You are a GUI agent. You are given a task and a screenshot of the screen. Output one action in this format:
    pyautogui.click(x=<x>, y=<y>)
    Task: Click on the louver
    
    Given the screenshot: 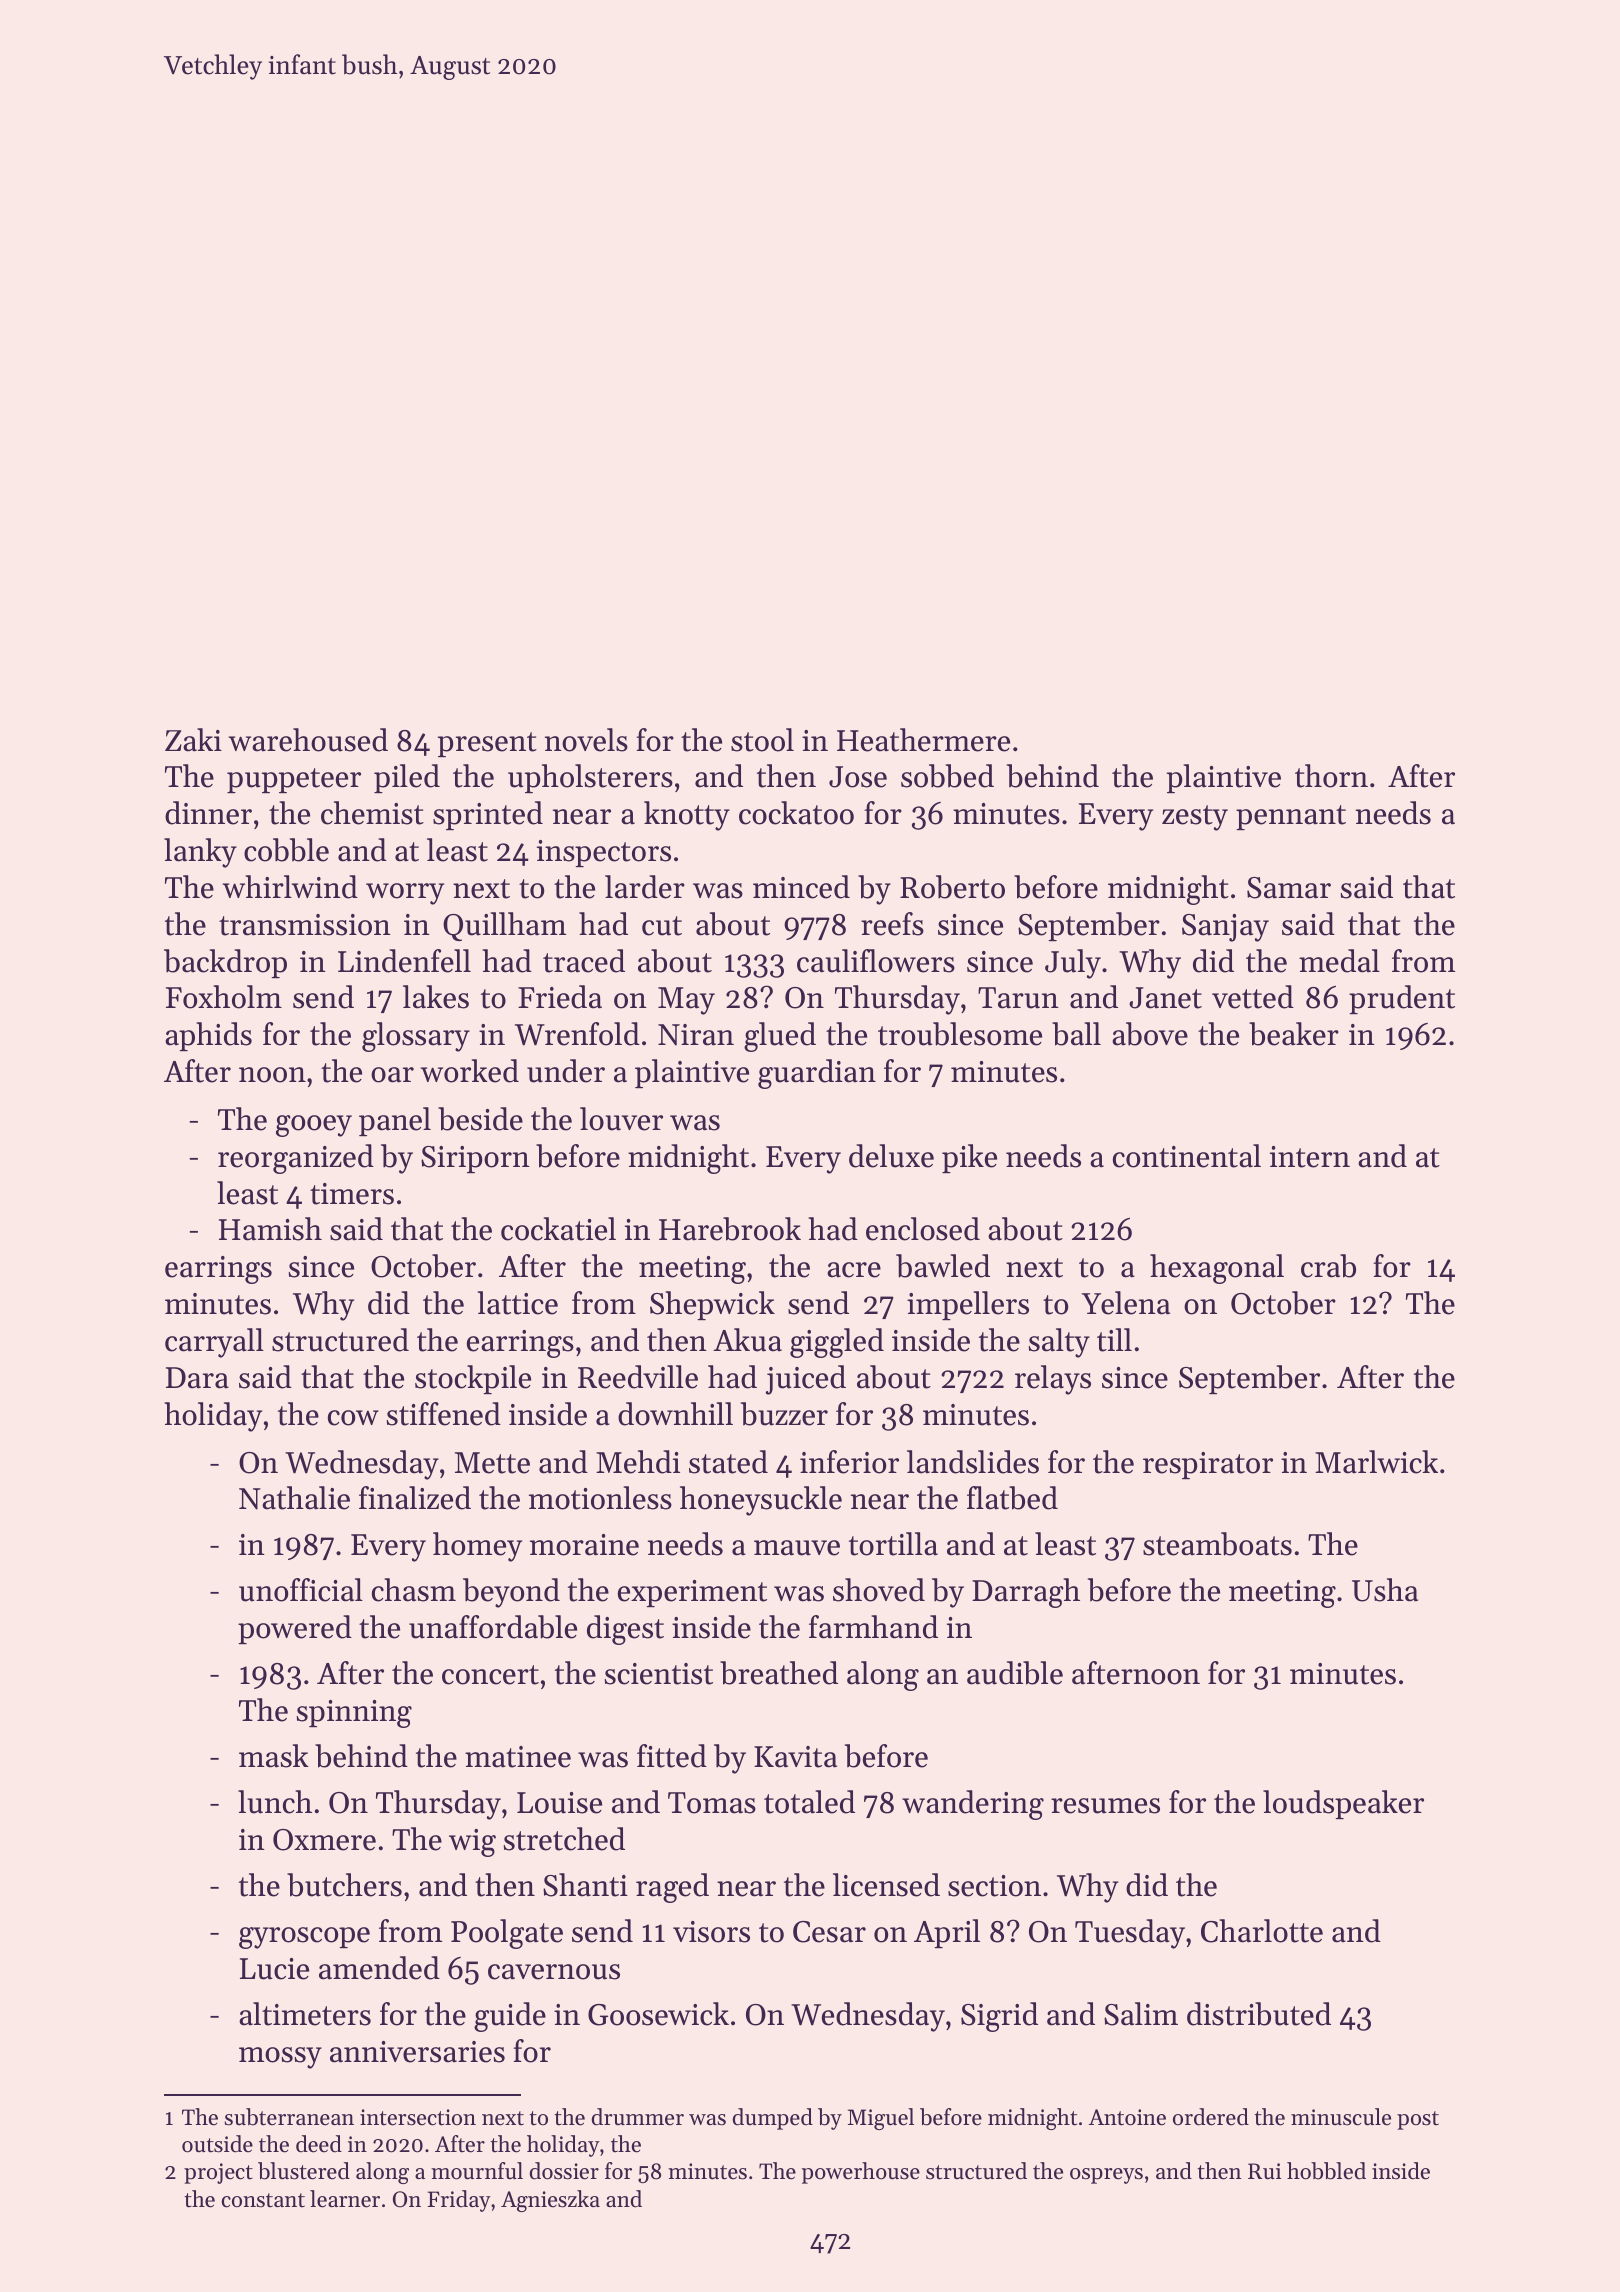 What is the action you would take?
    pyautogui.click(x=621, y=1119)
